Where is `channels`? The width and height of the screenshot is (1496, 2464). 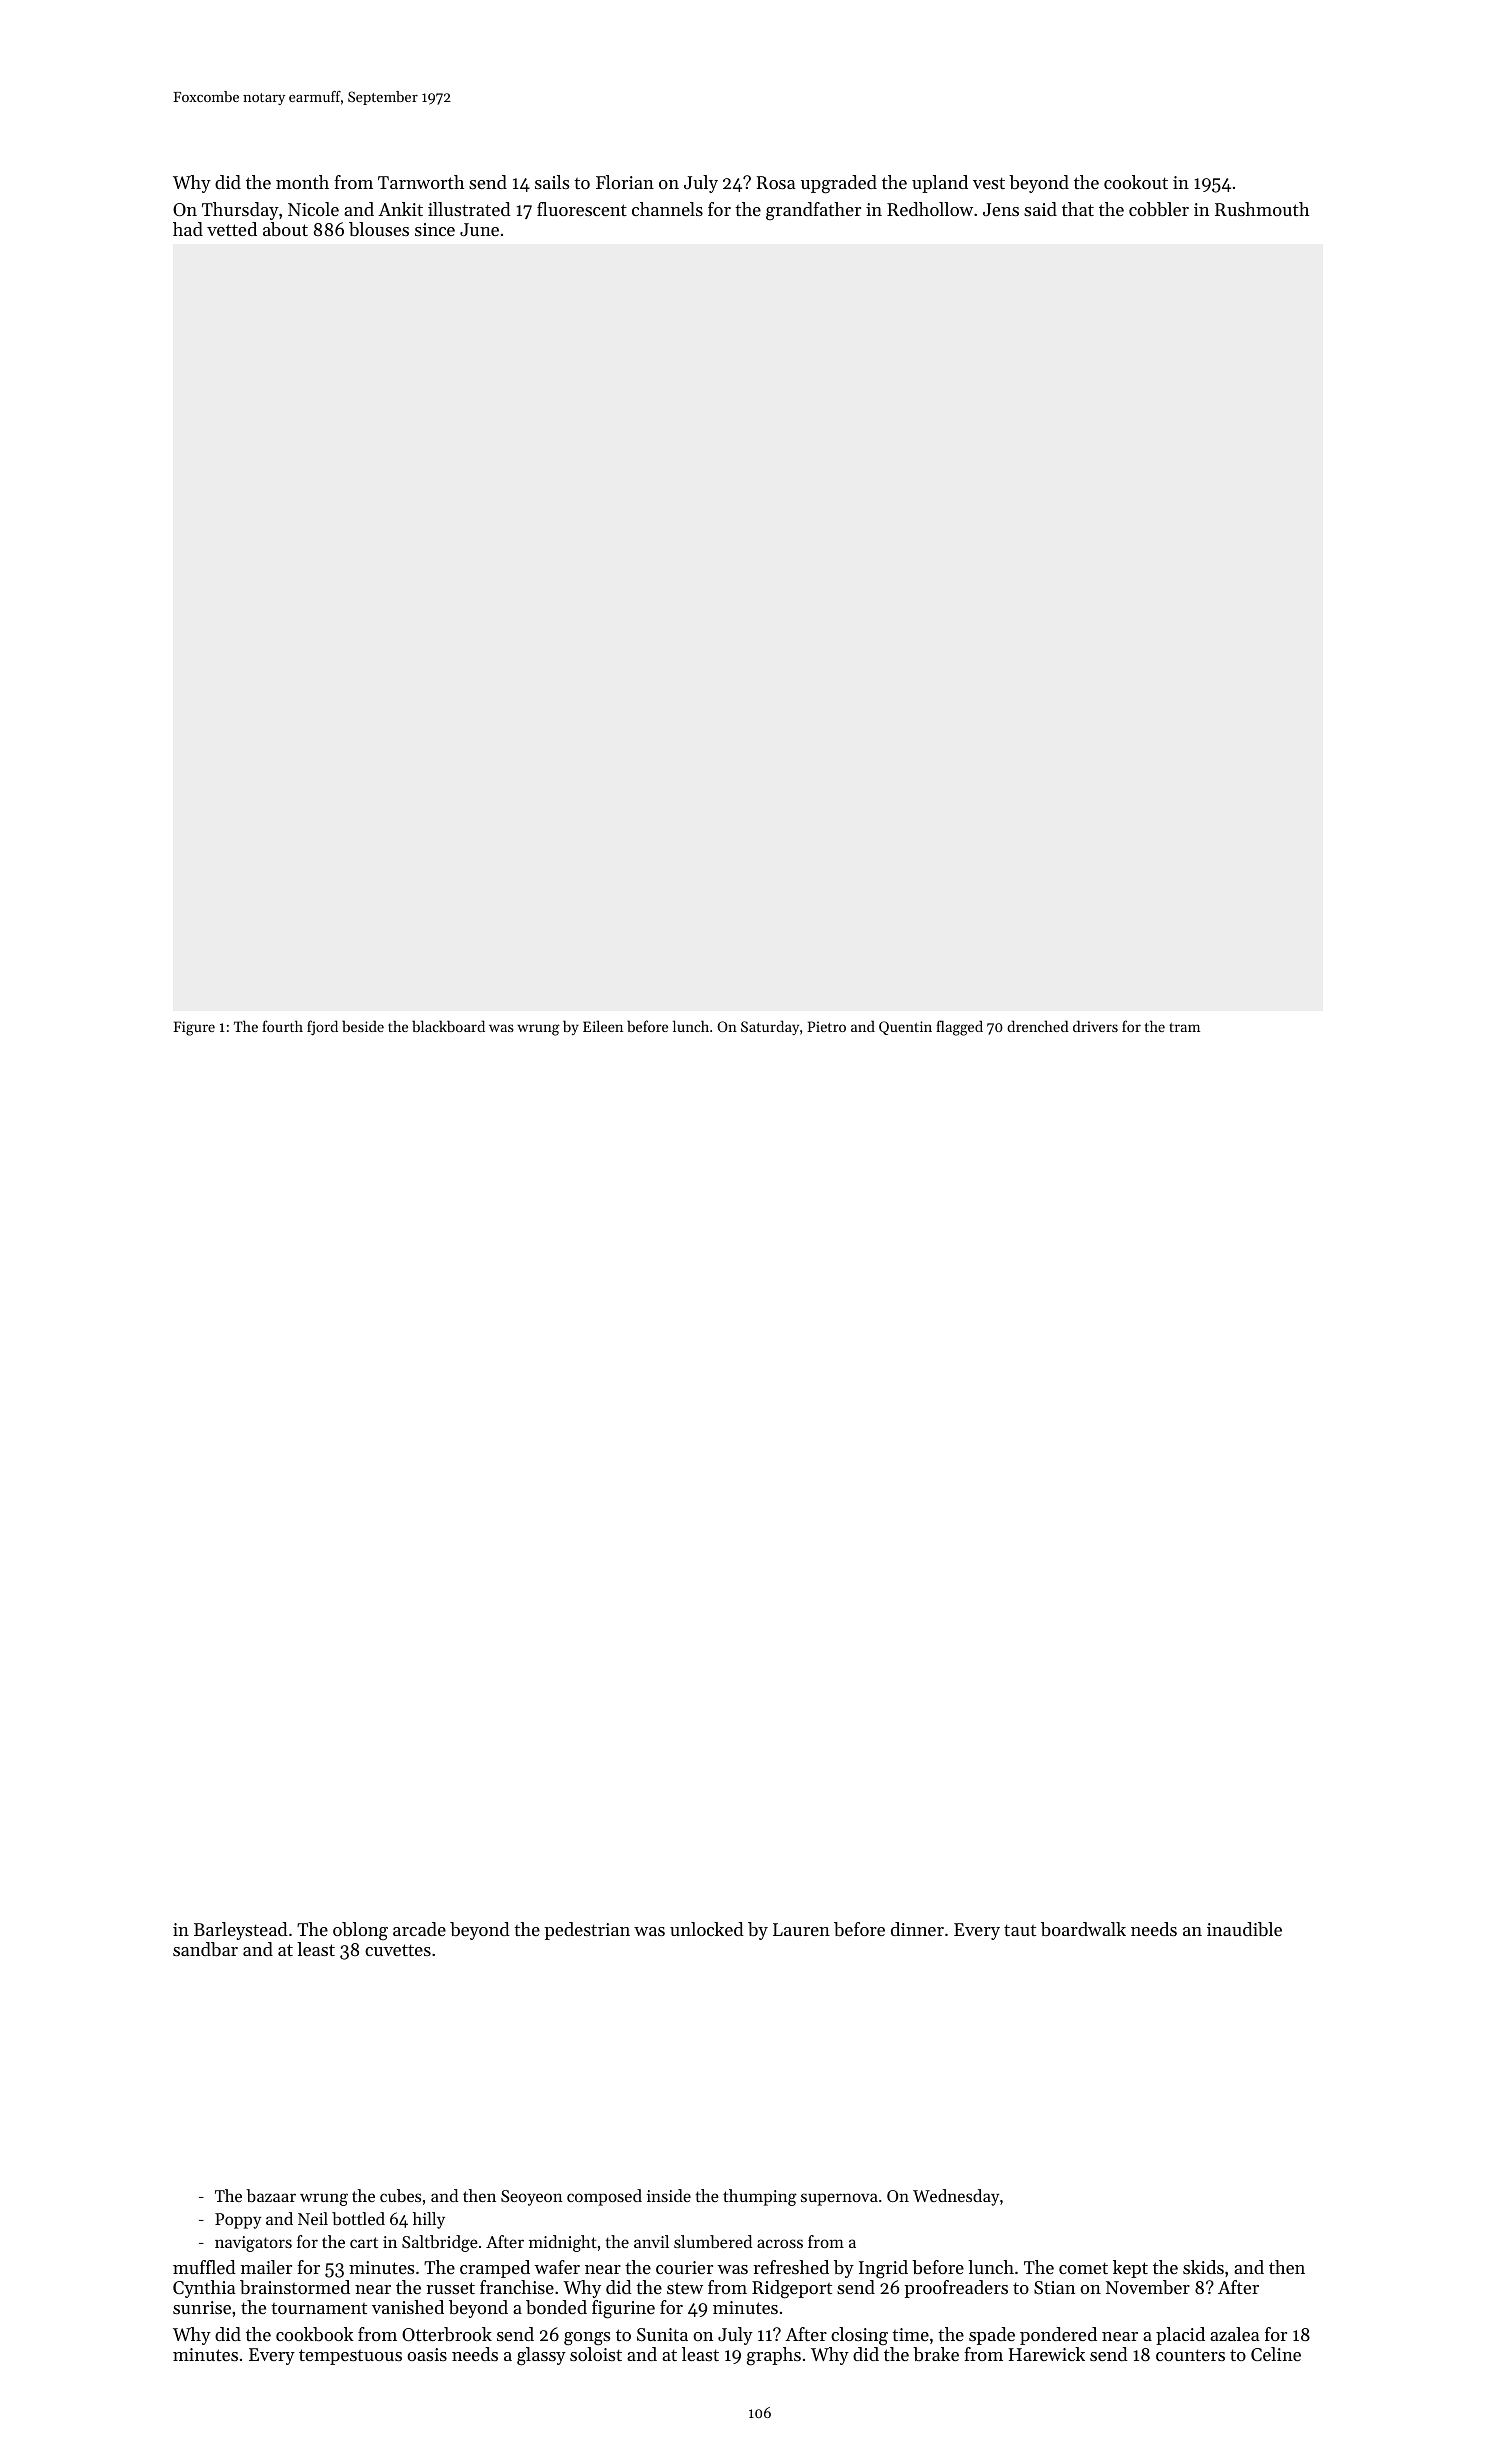
channels is located at coordinates (667, 209).
